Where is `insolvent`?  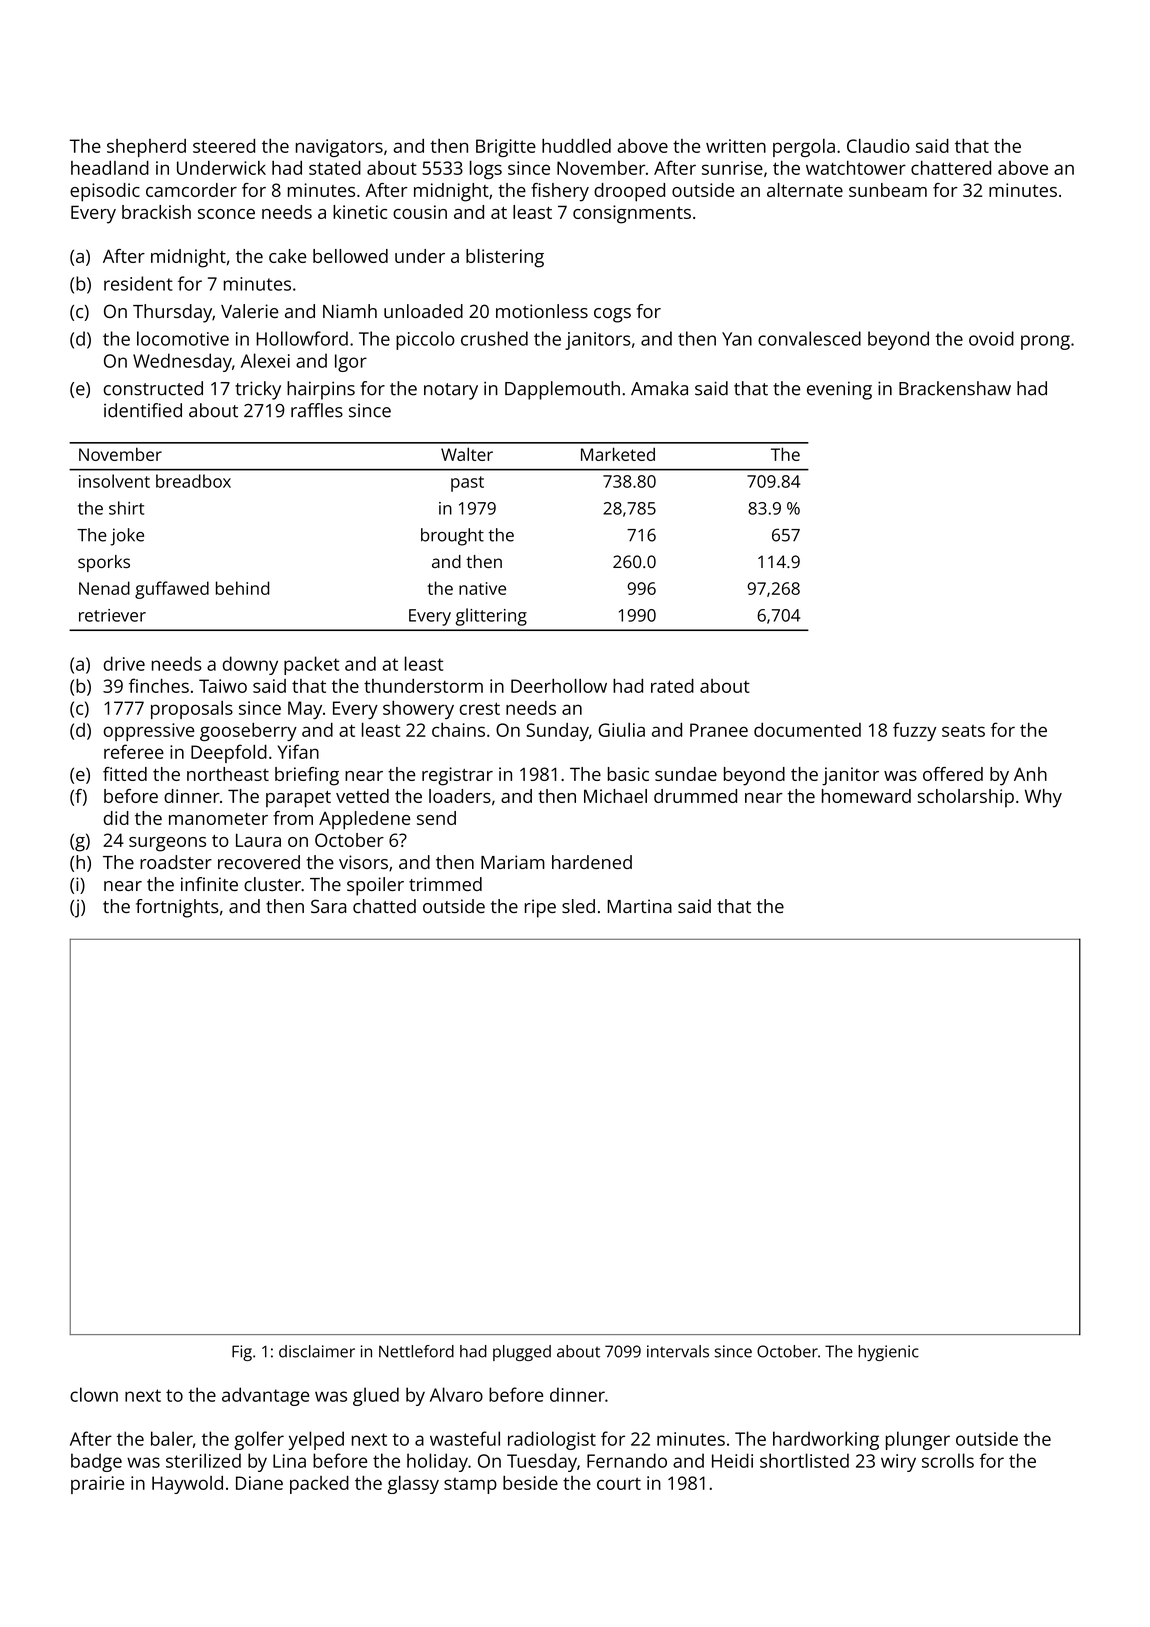
insolvent is located at coordinates (114, 481).
